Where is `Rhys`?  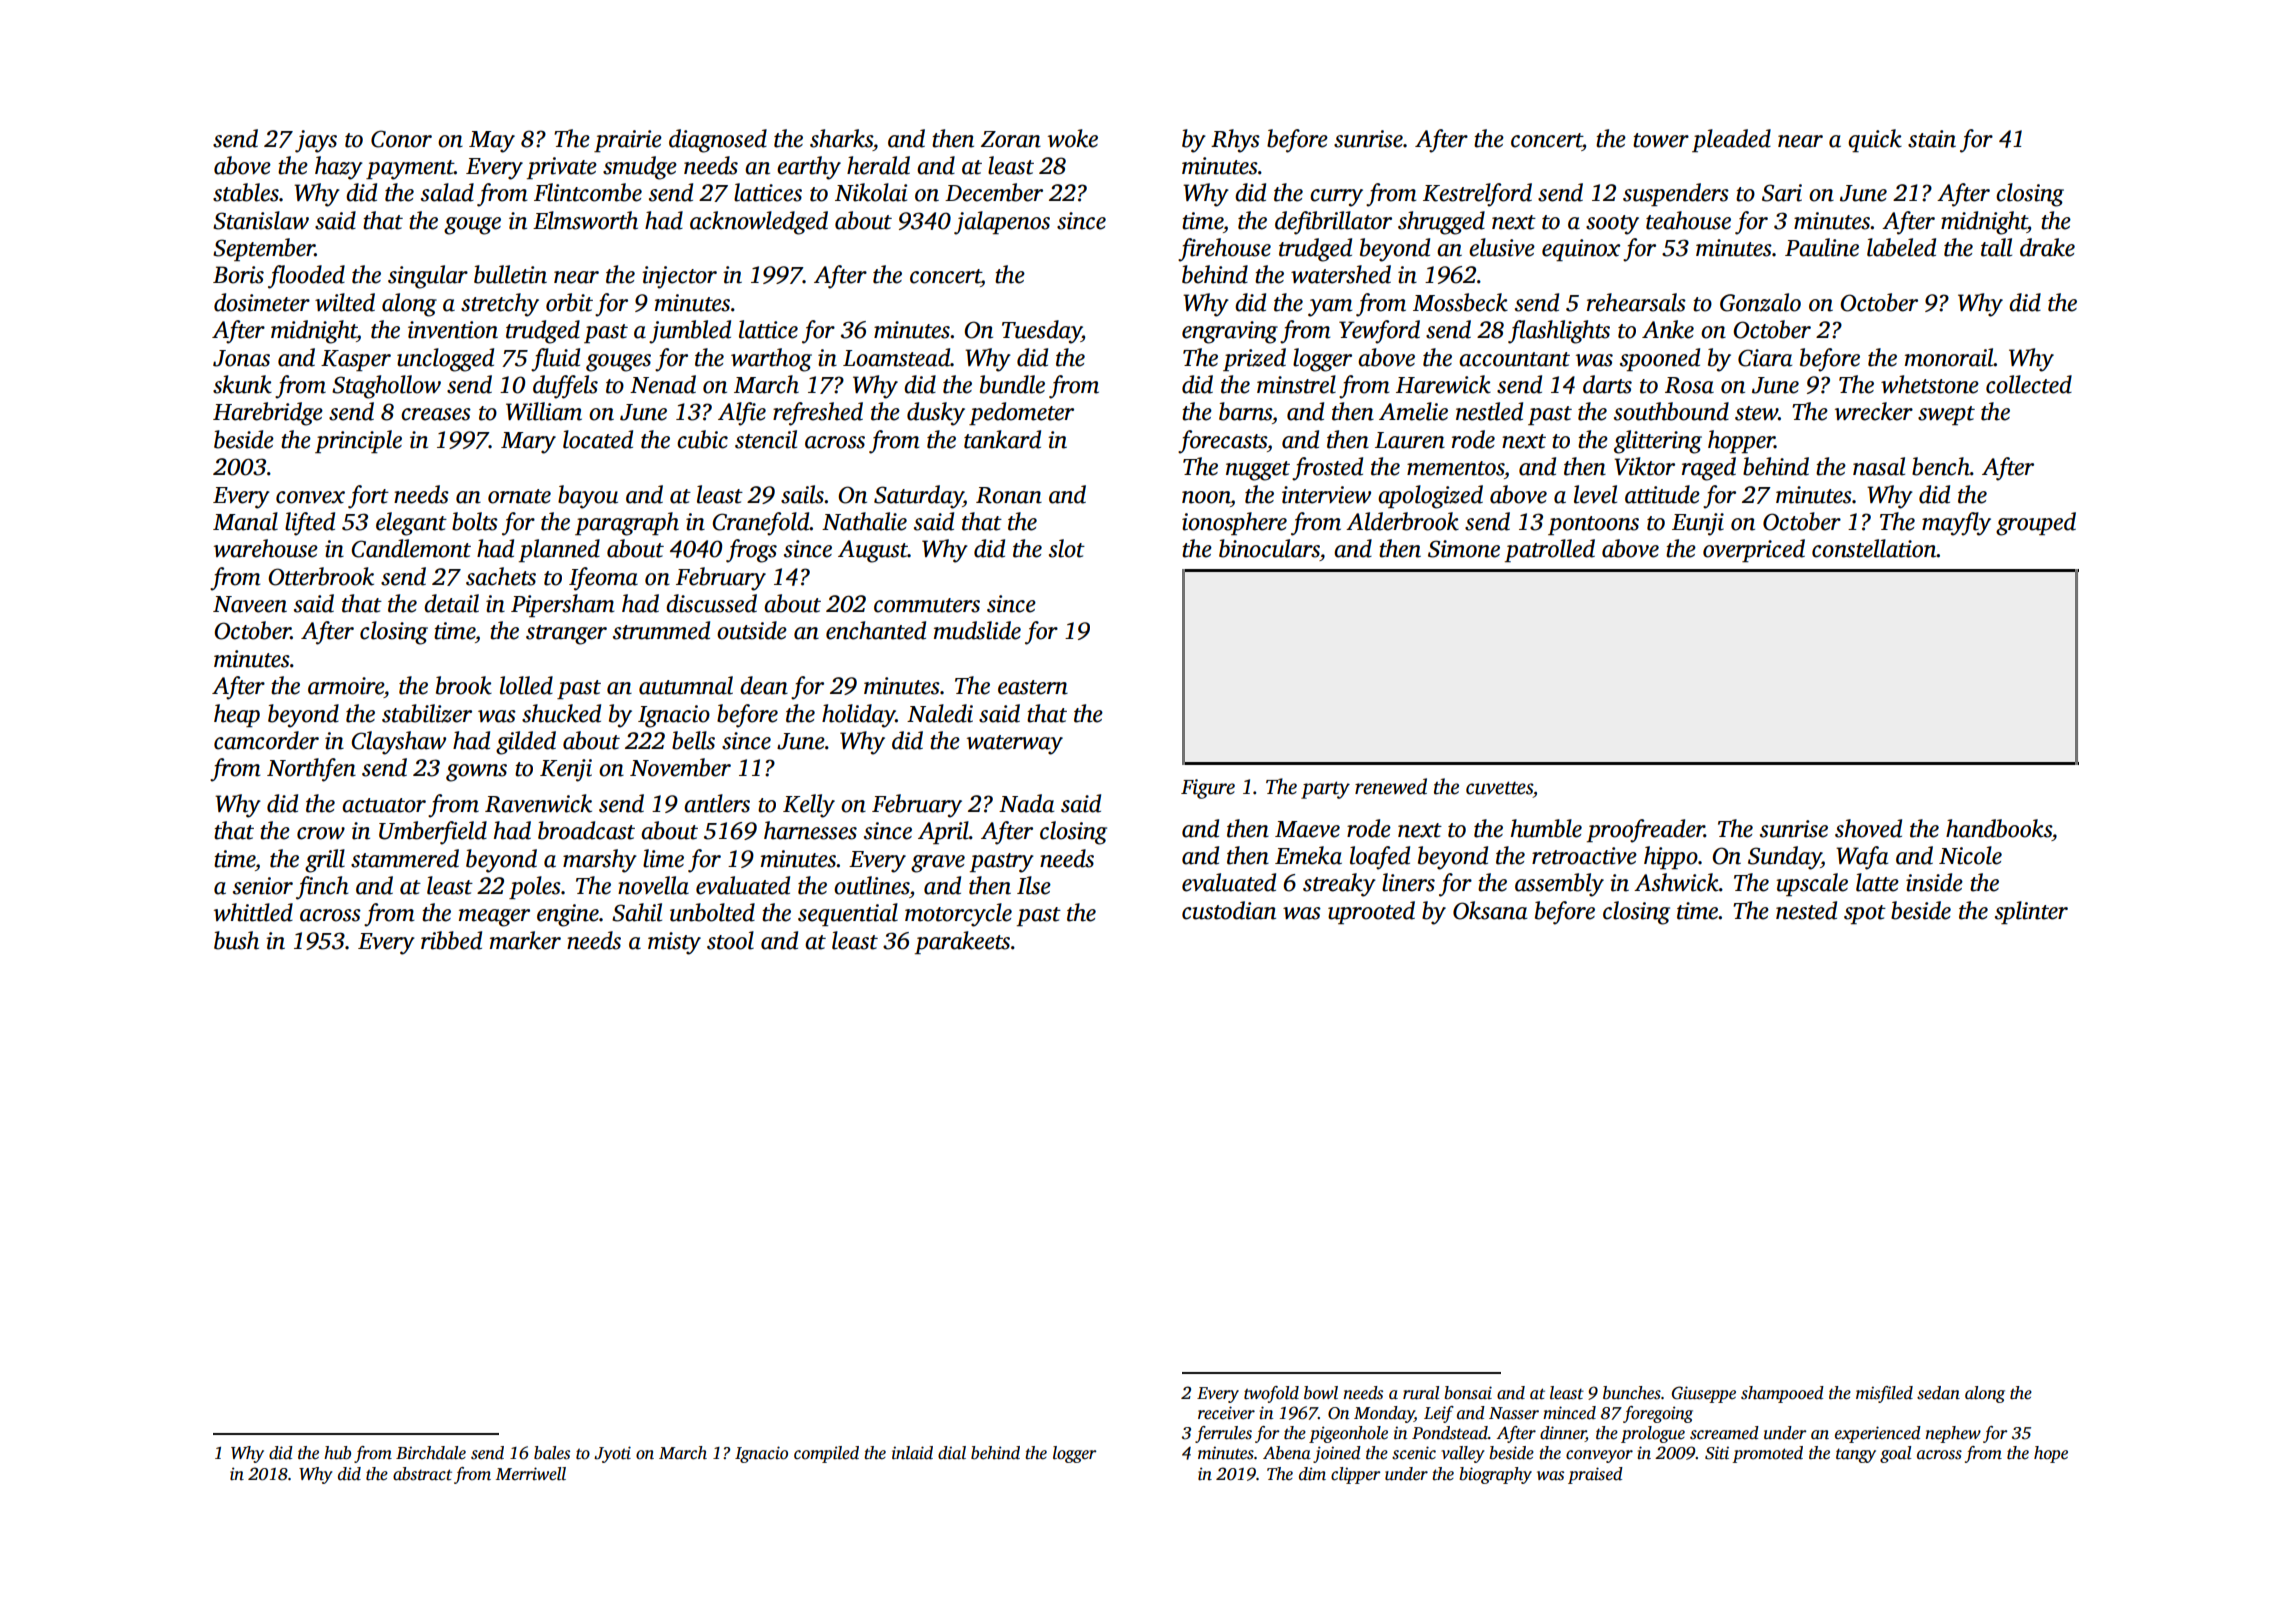
Rhys is located at coordinates (1235, 141).
